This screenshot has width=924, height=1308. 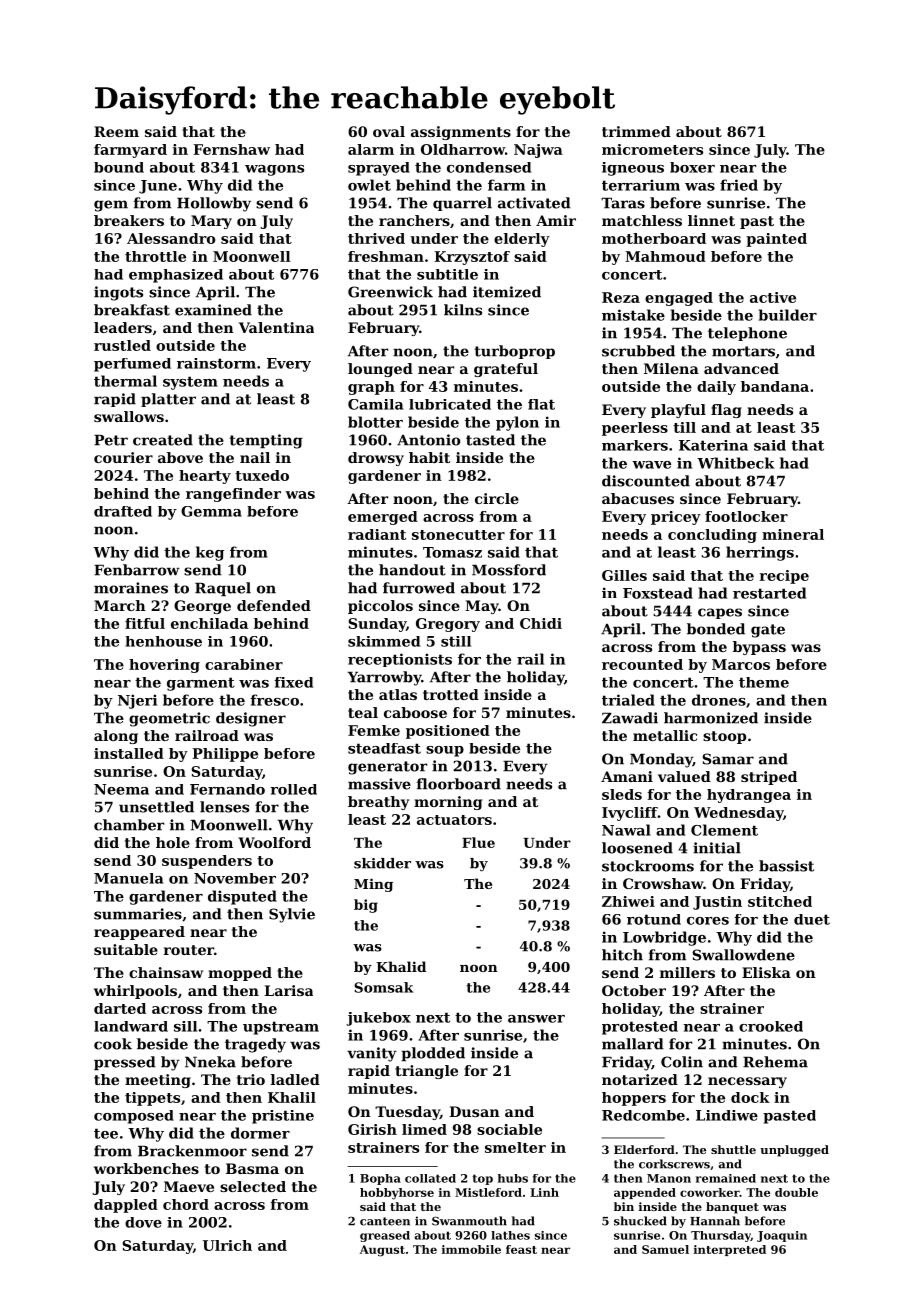 What do you see at coordinates (227, 1245) in the screenshot?
I see `Ulrich` at bounding box center [227, 1245].
